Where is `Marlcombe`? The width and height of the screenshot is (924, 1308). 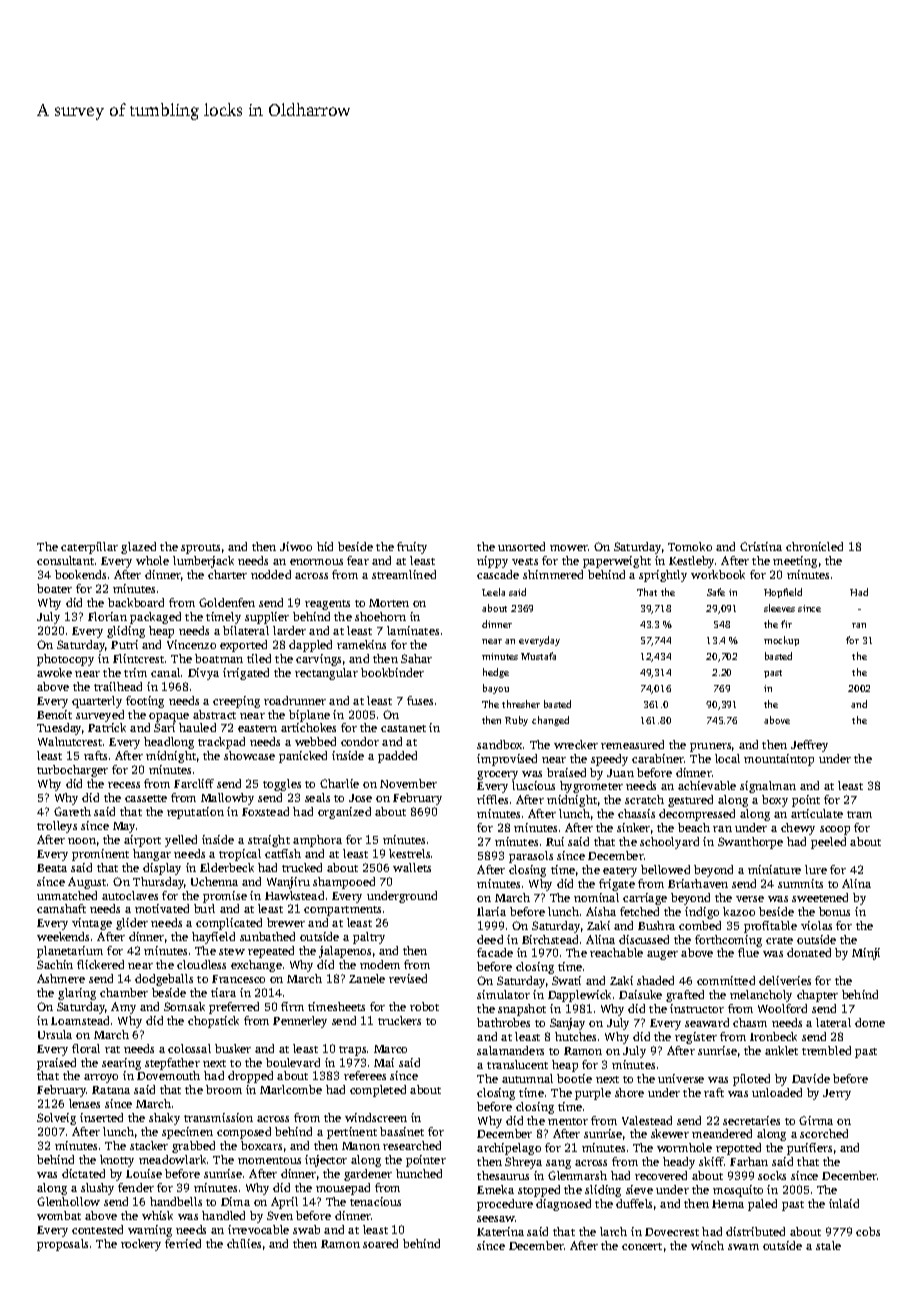 Marlcombe is located at coordinates (291, 1089).
